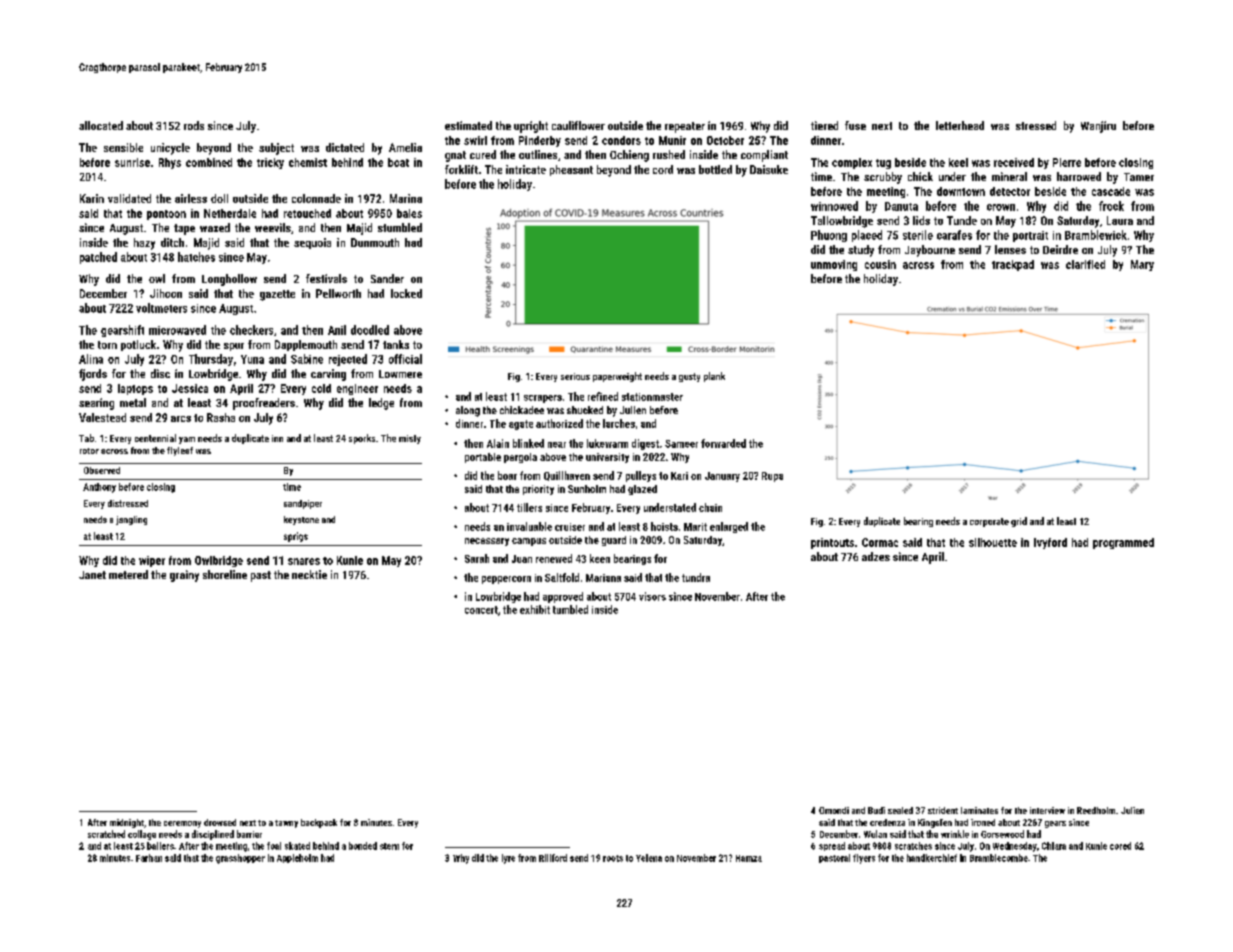 The height and width of the screenshot is (952, 1233). What do you see at coordinates (101, 125) in the screenshot?
I see `allocated` at bounding box center [101, 125].
